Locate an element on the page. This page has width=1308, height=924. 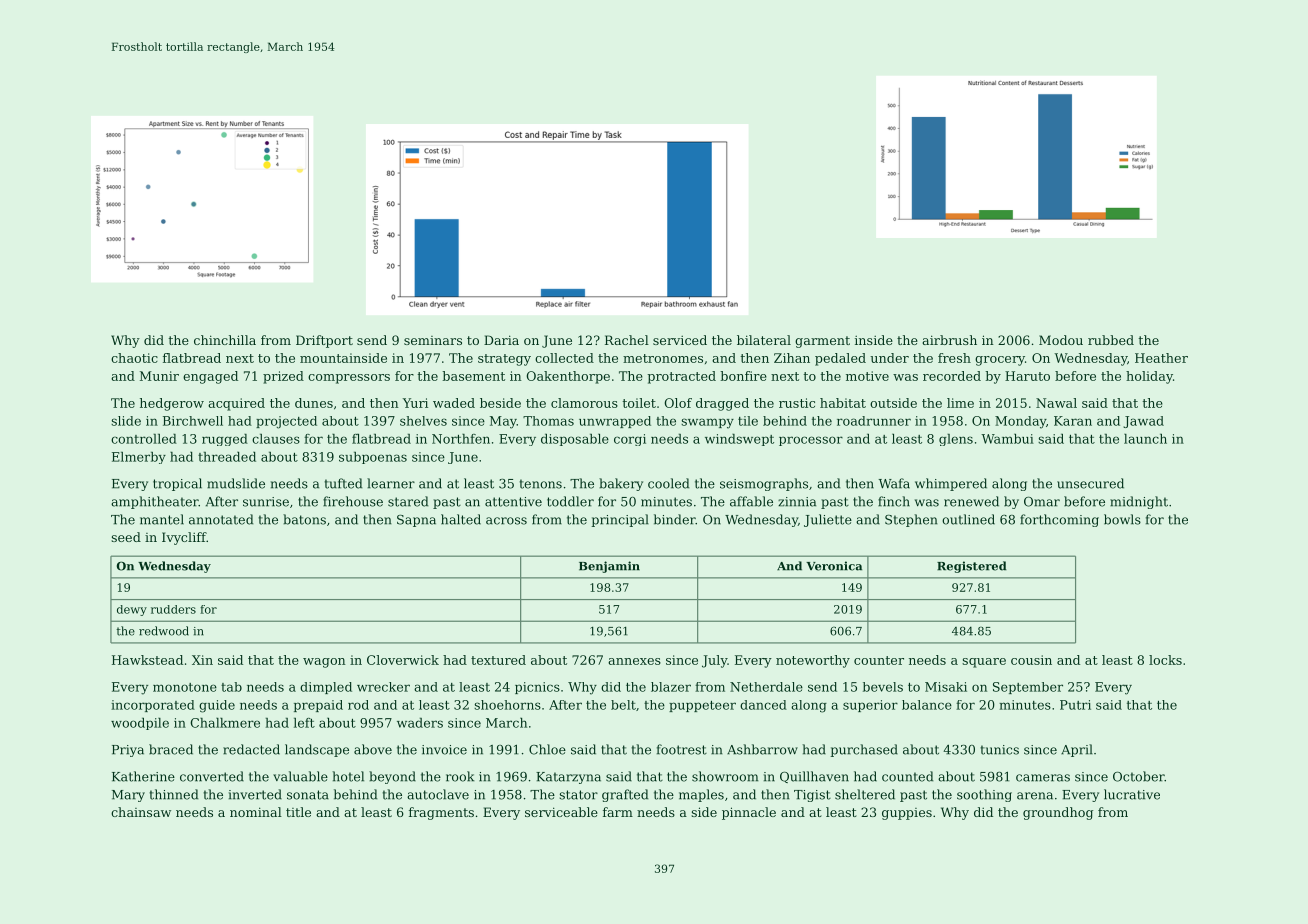
midnight is located at coordinates (1139, 502).
